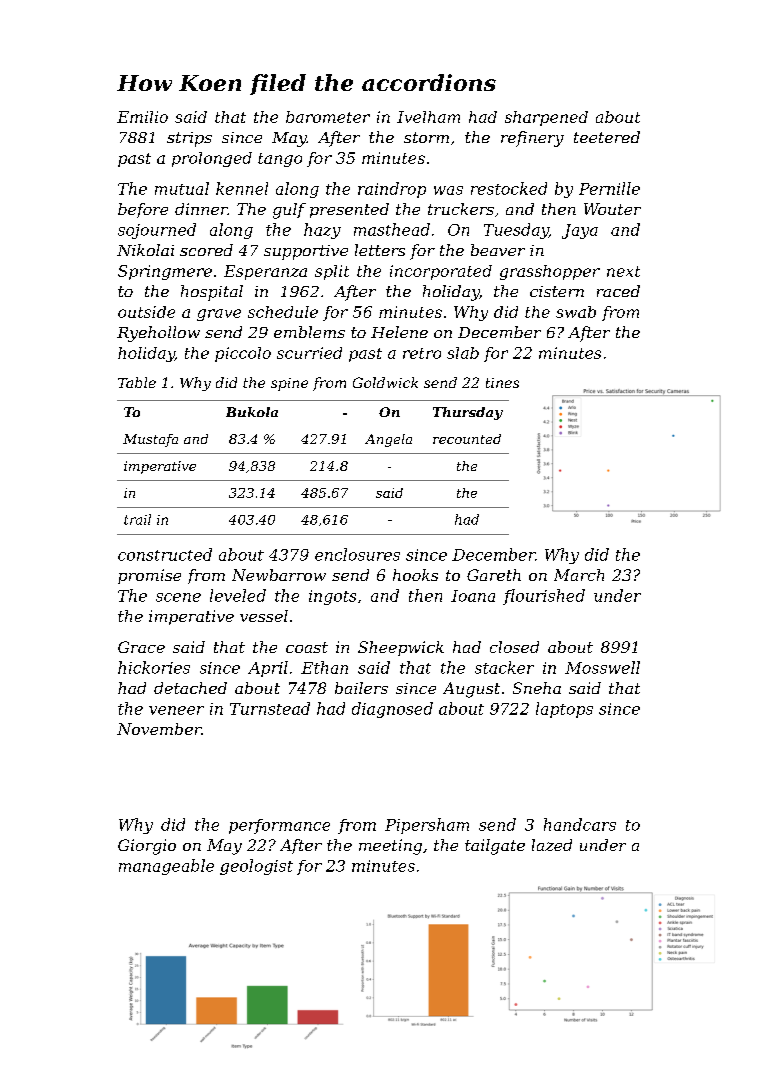 The height and width of the screenshot is (1075, 758). What do you see at coordinates (256, 867) in the screenshot?
I see `geologist` at bounding box center [256, 867].
